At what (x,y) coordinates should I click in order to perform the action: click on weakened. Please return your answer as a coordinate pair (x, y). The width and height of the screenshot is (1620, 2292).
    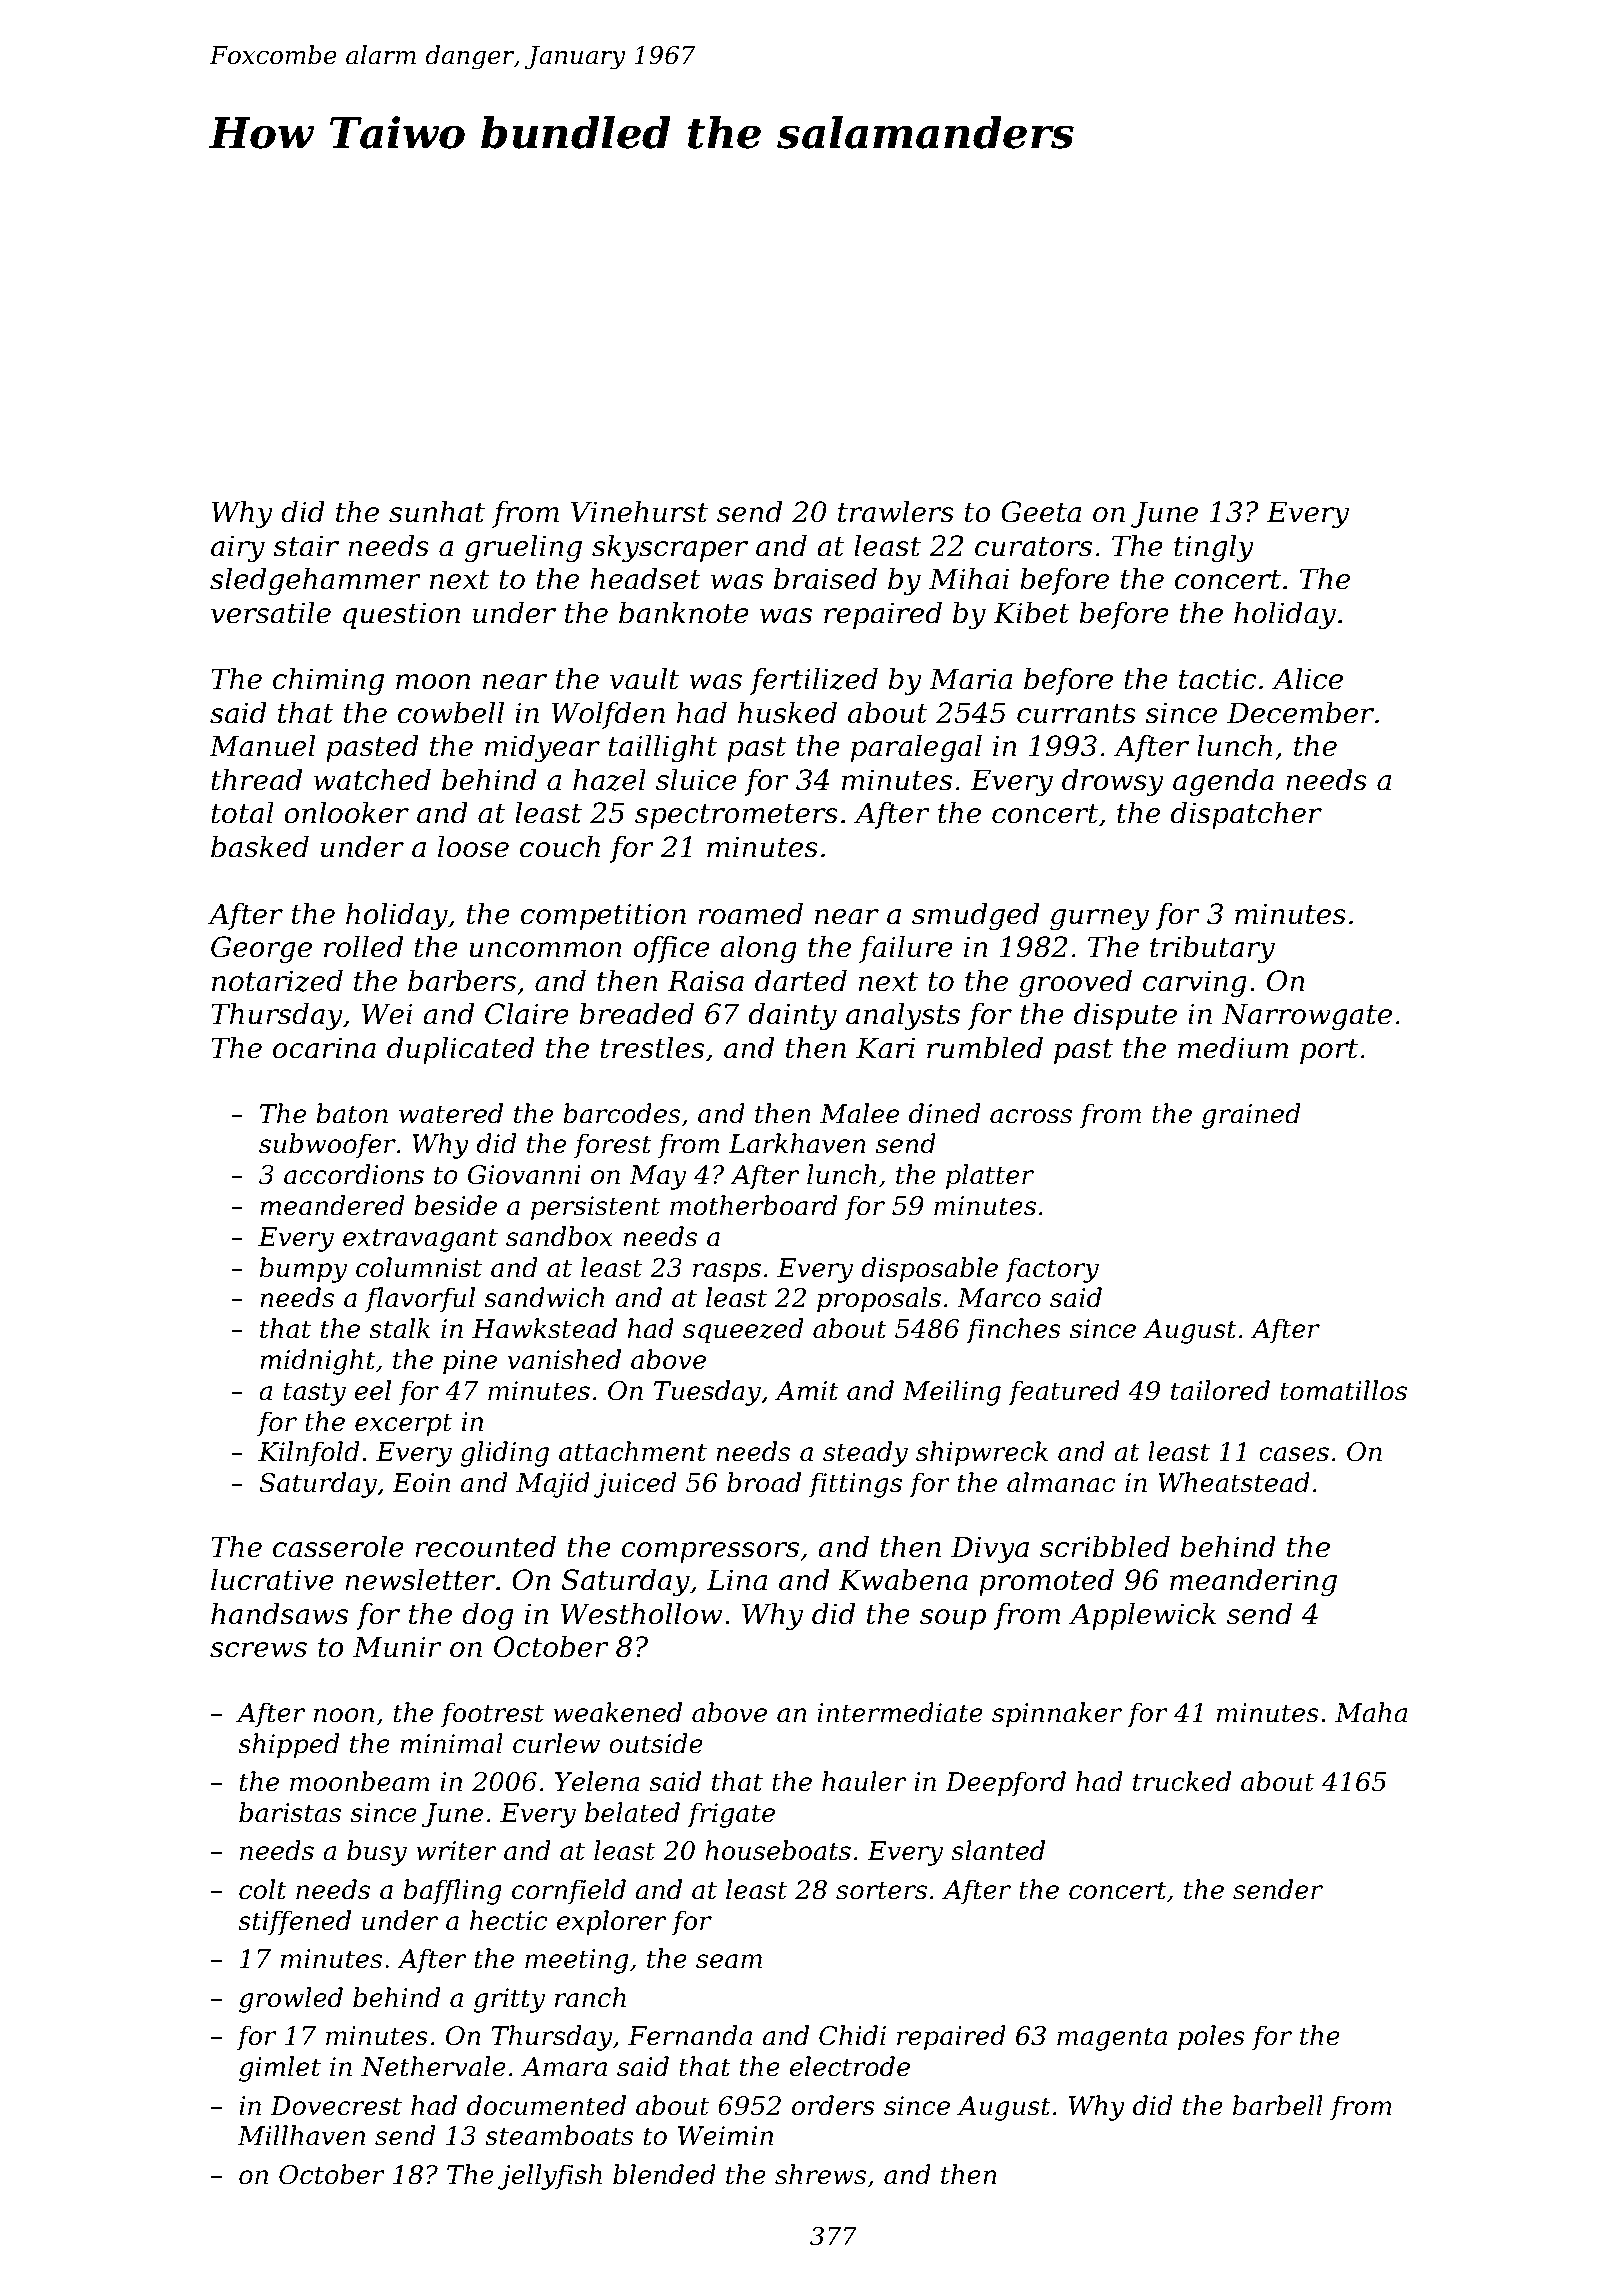
    Looking at the image, I should click on (617, 1712).
